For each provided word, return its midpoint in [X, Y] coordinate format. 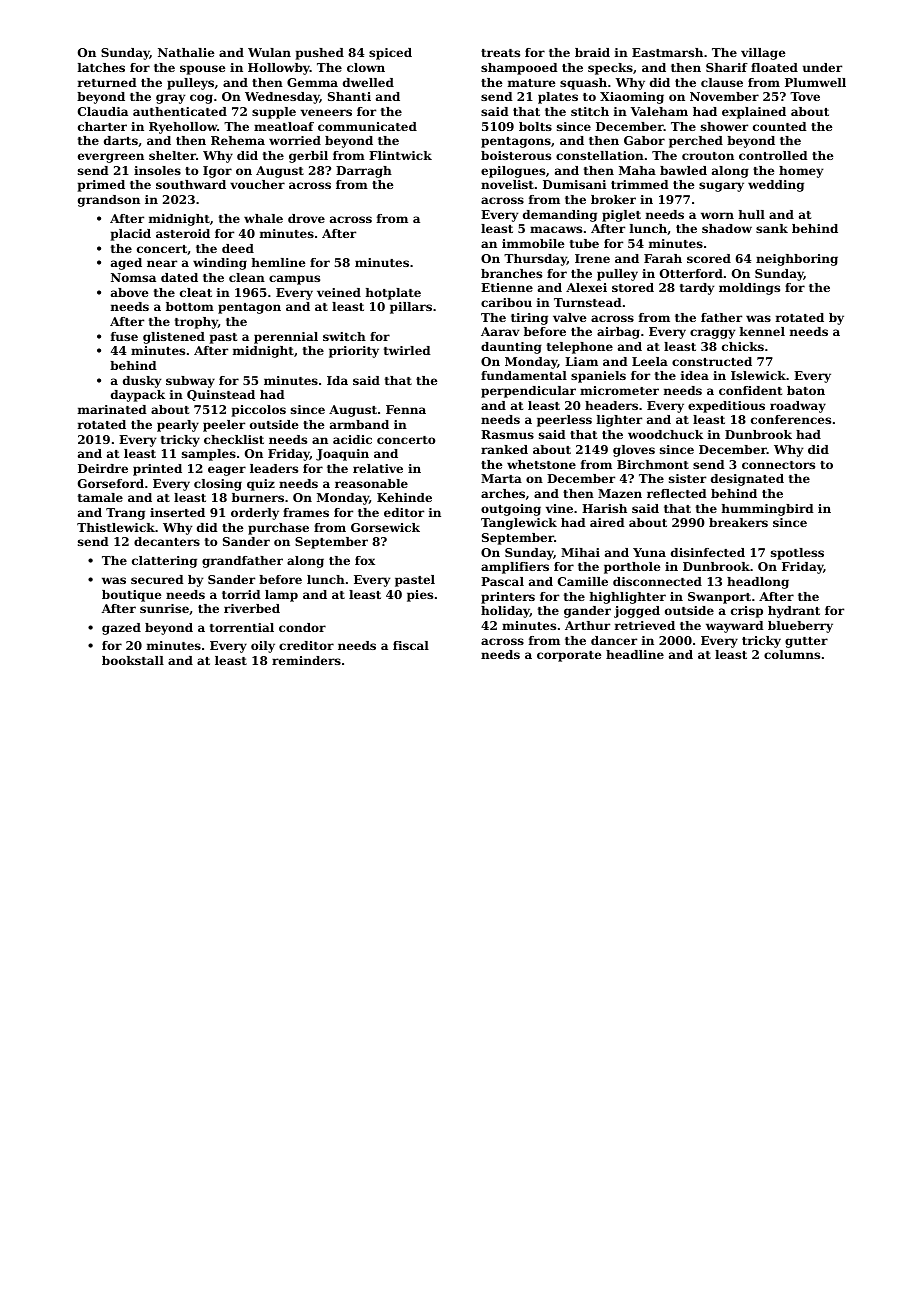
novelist [507, 184]
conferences [791, 419]
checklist [234, 439]
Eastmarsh [667, 52]
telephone [580, 348]
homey [801, 172]
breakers [738, 522]
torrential [242, 627]
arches [503, 493]
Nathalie [186, 52]
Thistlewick [116, 527]
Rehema [238, 140]
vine [559, 508]
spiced [390, 54]
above [129, 292]
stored [633, 287]
